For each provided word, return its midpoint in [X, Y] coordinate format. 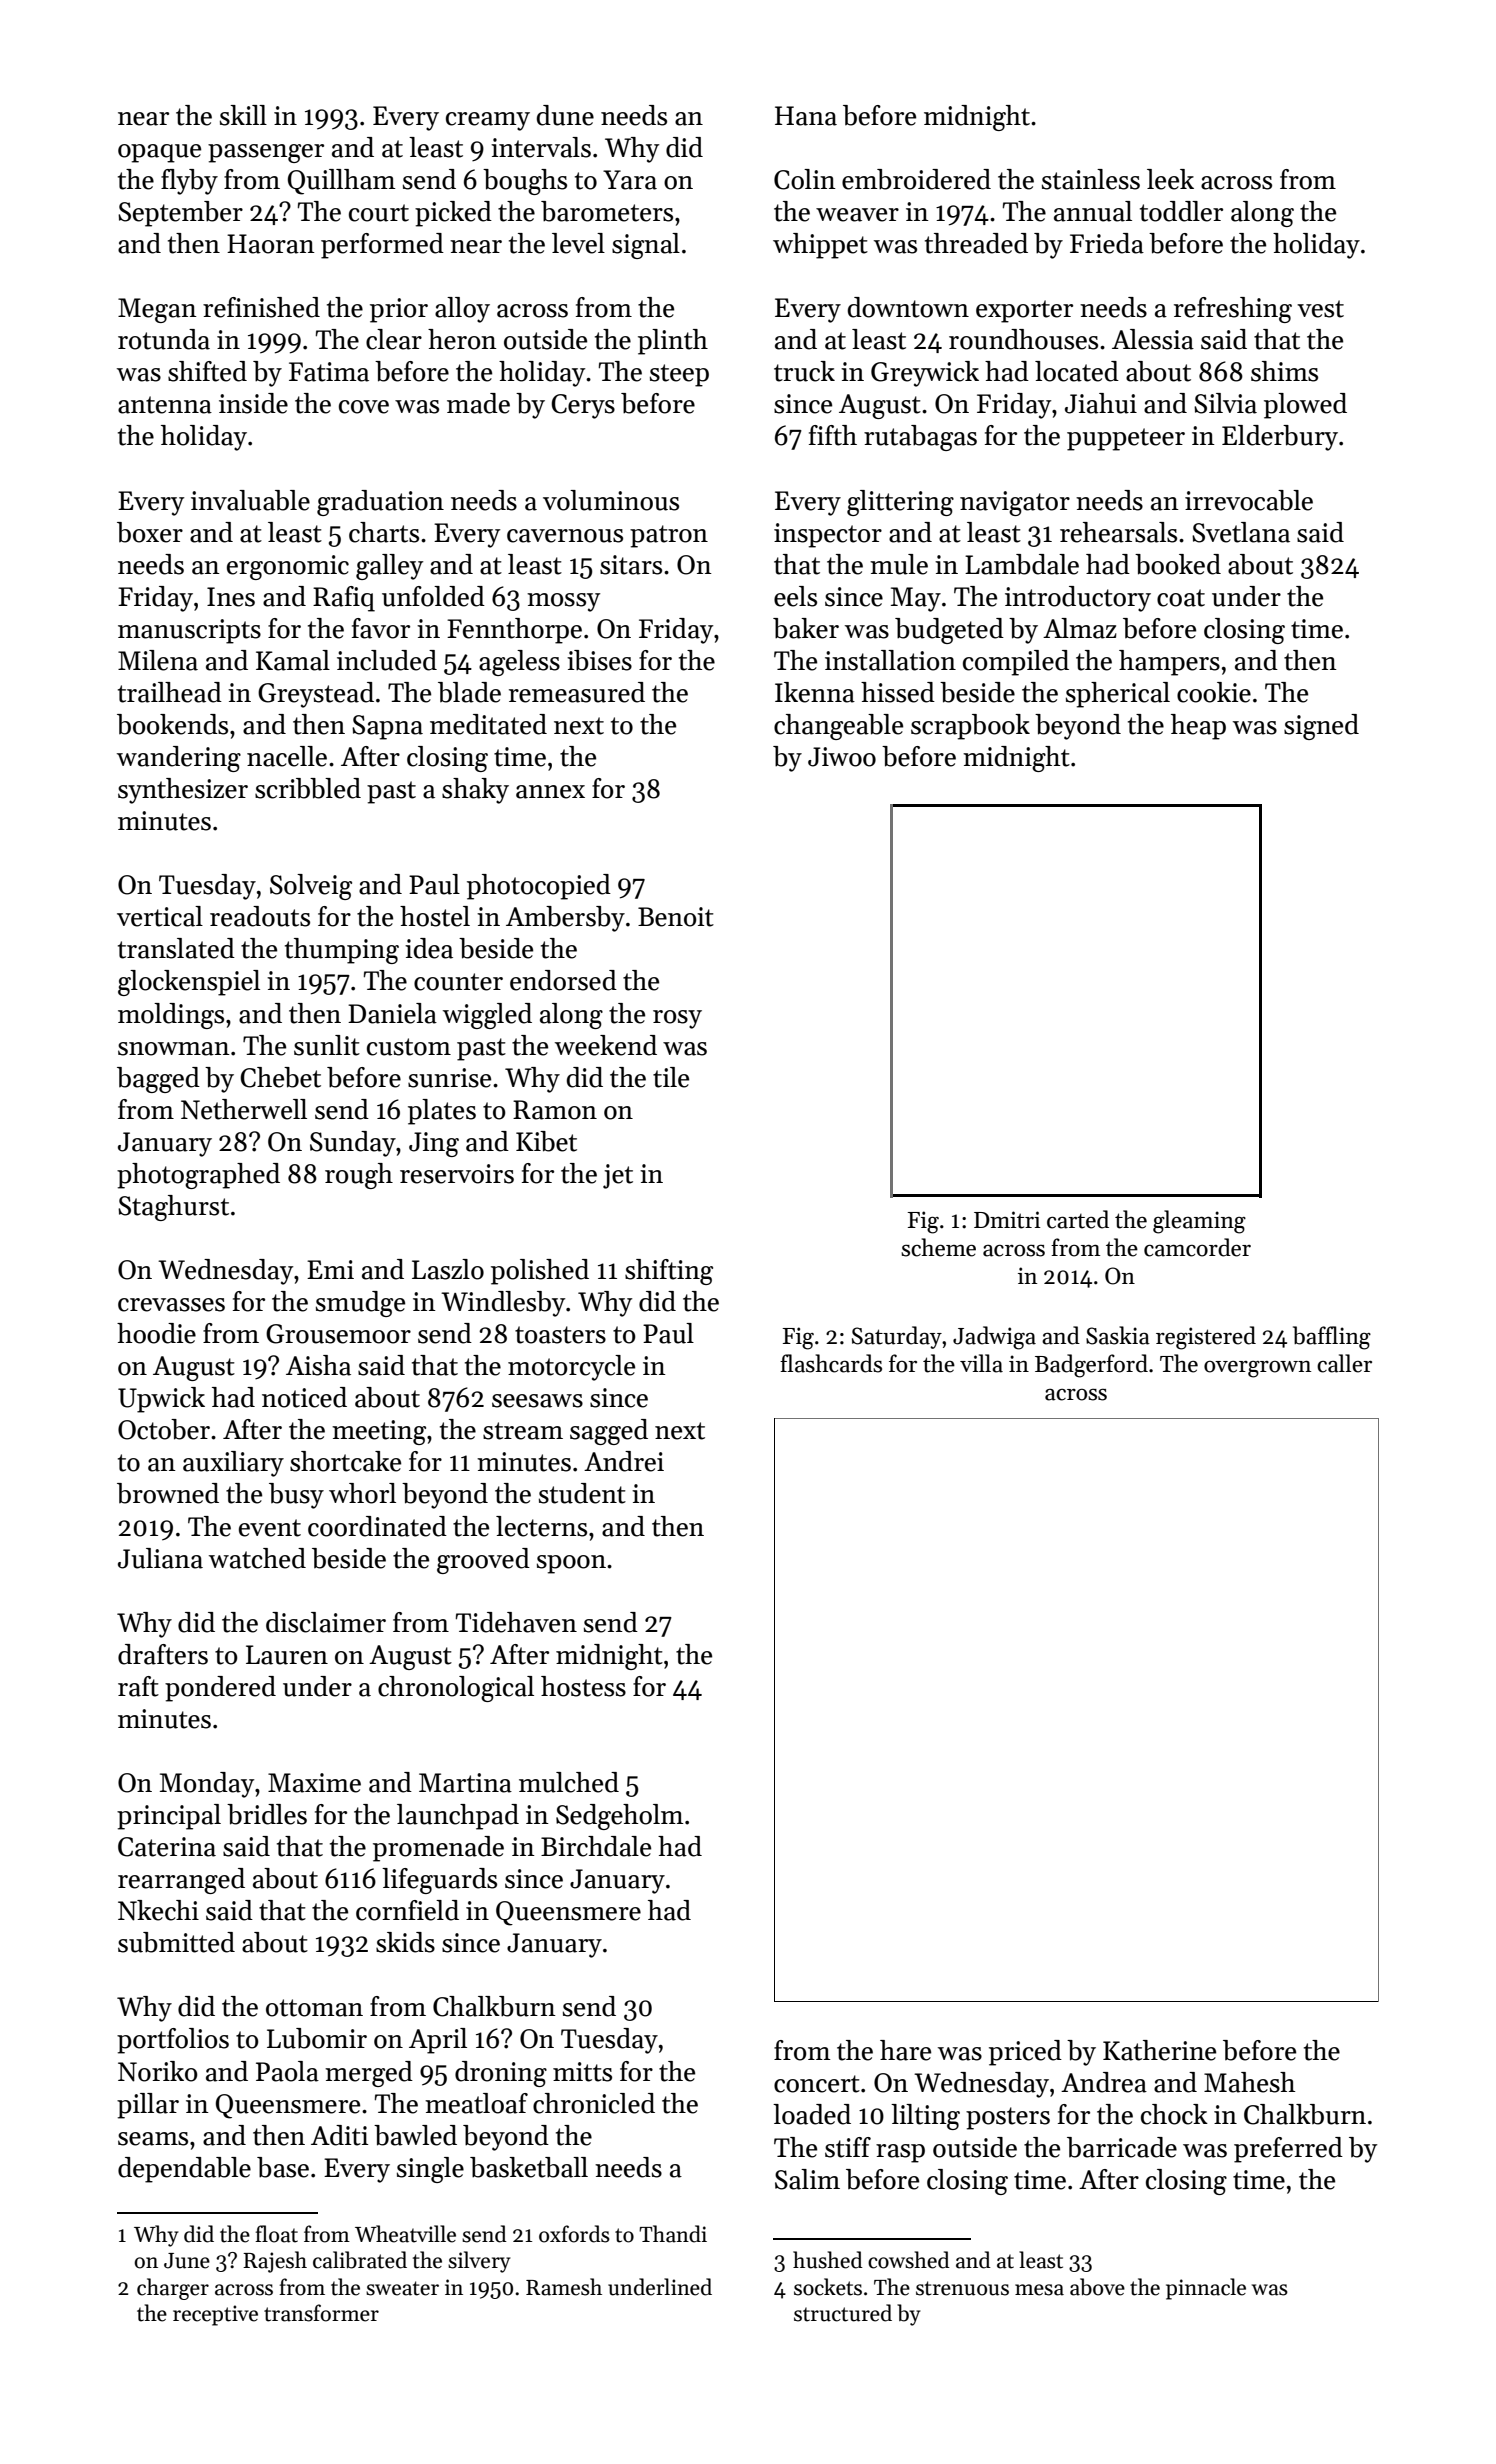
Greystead [316, 695]
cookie [1214, 692]
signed [1321, 727]
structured [843, 2313]
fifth [833, 435]
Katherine [1159, 2050]
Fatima [329, 372]
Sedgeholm [619, 1817]
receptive [215, 2315]
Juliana [160, 1558]
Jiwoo [842, 757]
